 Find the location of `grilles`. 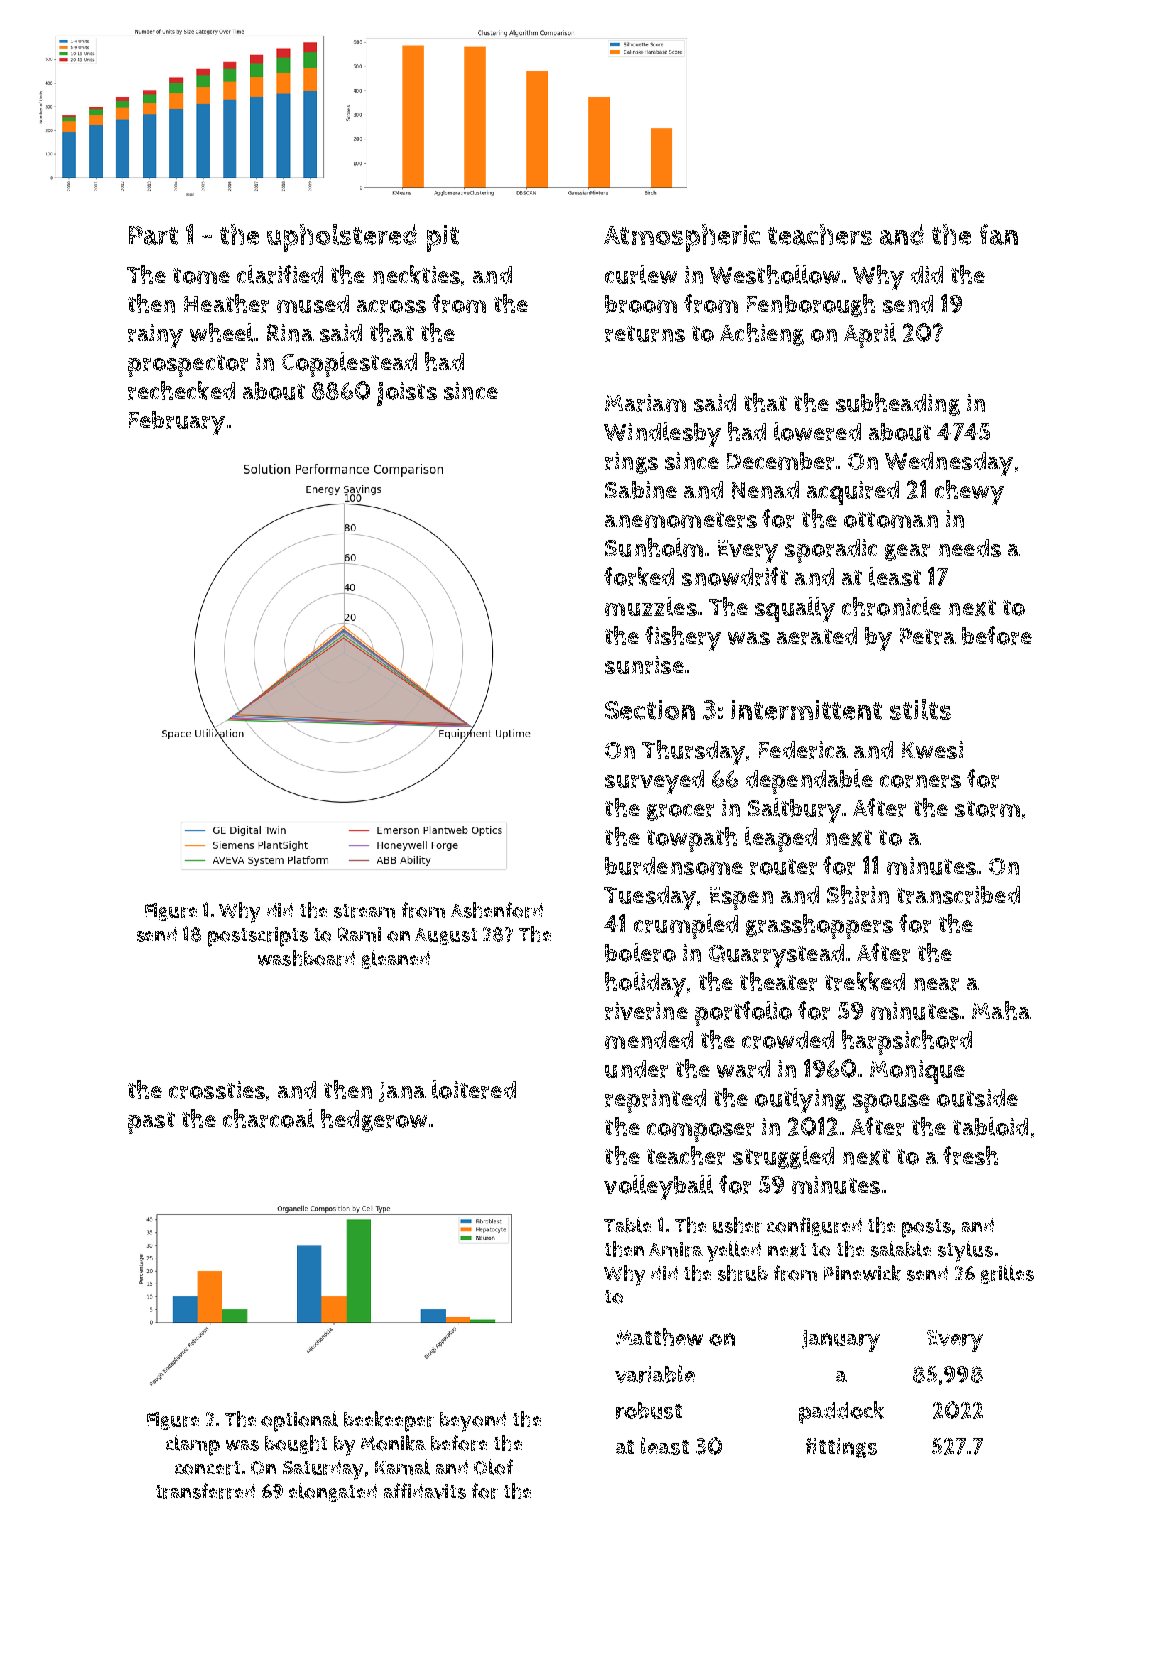

grilles is located at coordinates (1007, 1274).
